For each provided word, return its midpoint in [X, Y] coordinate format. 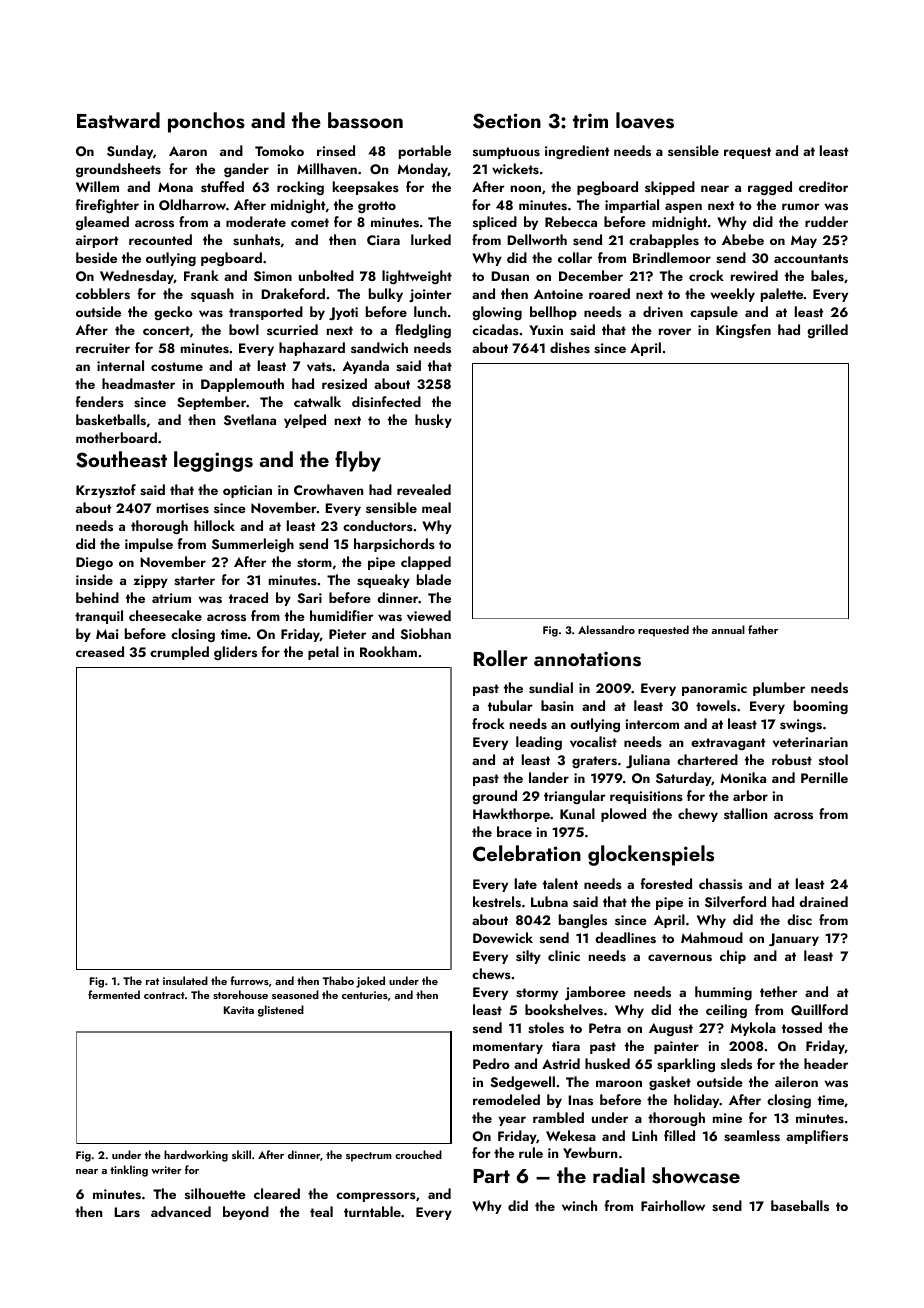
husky [433, 421]
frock [488, 723]
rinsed [336, 150]
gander [246, 170]
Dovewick [503, 938]
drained [823, 901]
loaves [645, 120]
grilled [827, 331]
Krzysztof [106, 491]
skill [241, 1154]
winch [579, 1205]
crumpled [179, 653]
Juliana [648, 761]
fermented [114, 994]
